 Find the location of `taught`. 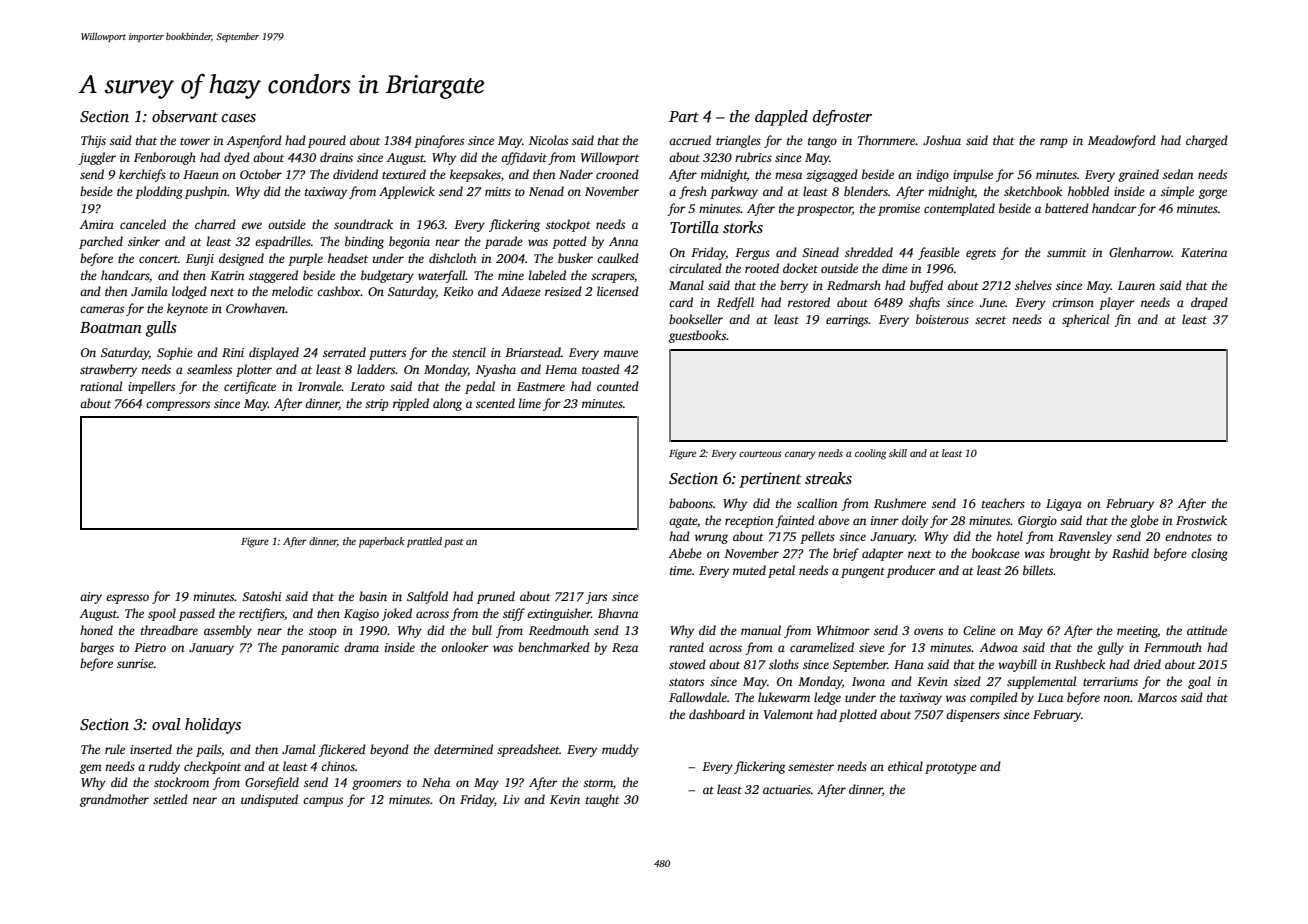

taught is located at coordinates (603, 800).
